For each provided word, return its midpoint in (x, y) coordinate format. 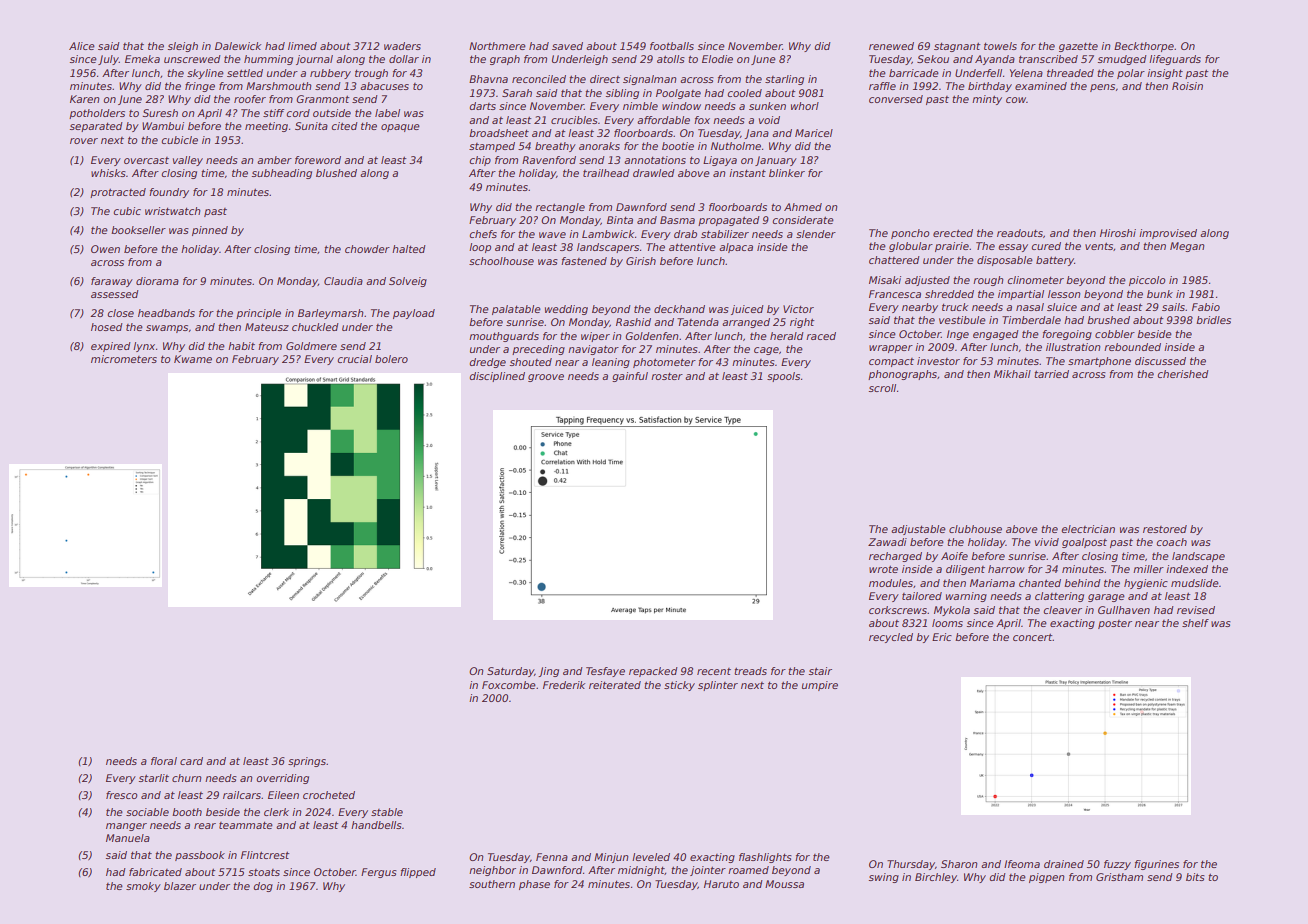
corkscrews (898, 610)
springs (307, 762)
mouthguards (504, 337)
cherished (1183, 374)
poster (1115, 624)
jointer (708, 871)
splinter (718, 686)
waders (402, 46)
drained (1064, 864)
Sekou (933, 59)
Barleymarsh (331, 314)
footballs (672, 46)
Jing (548, 672)
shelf (1195, 623)
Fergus (379, 873)
